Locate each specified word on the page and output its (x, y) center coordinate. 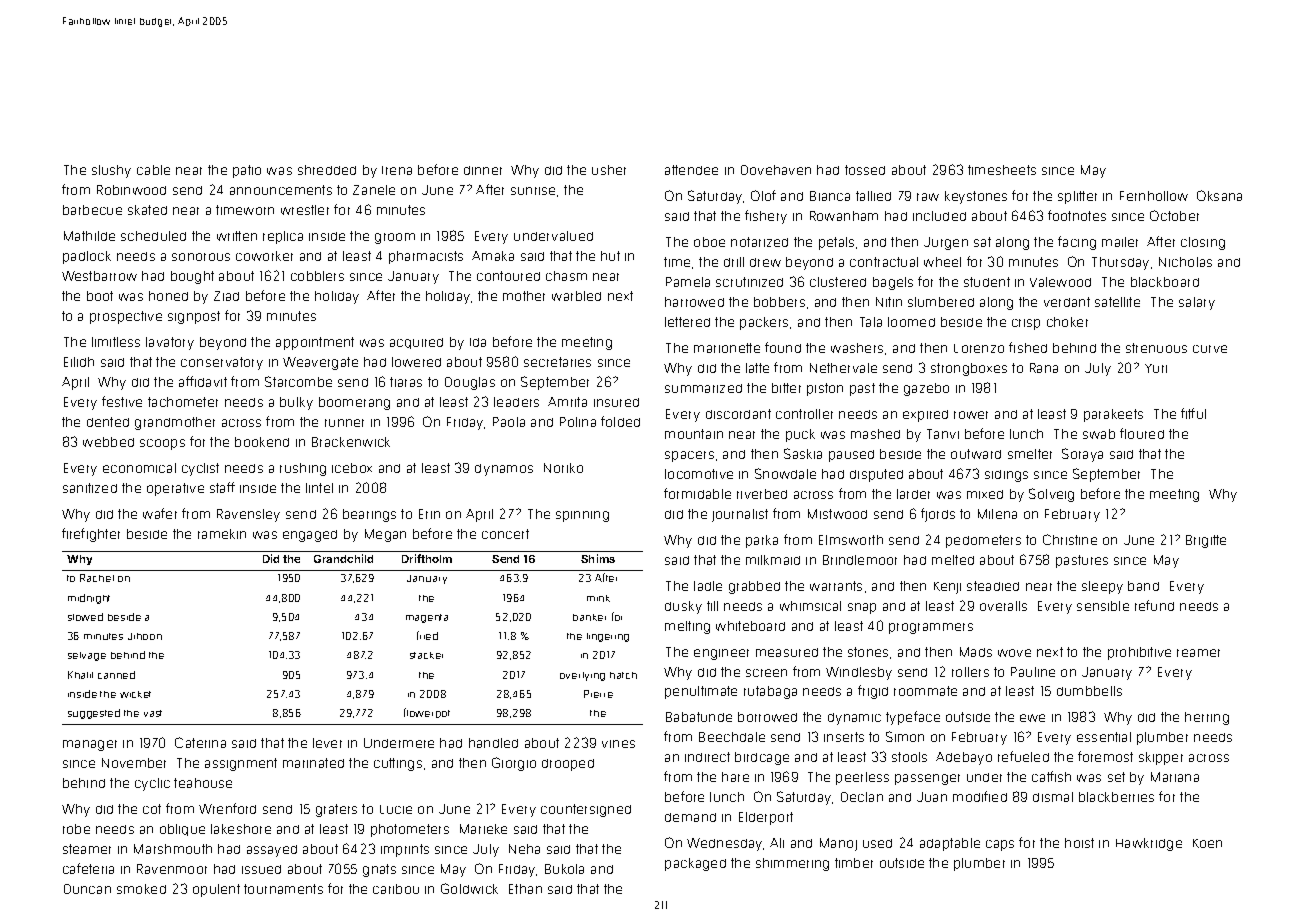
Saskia (803, 453)
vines (618, 744)
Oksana (1219, 195)
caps (1000, 845)
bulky (296, 403)
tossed (865, 170)
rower (971, 415)
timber (854, 863)
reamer (1198, 653)
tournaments (283, 889)
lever (327, 743)
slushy (111, 171)
